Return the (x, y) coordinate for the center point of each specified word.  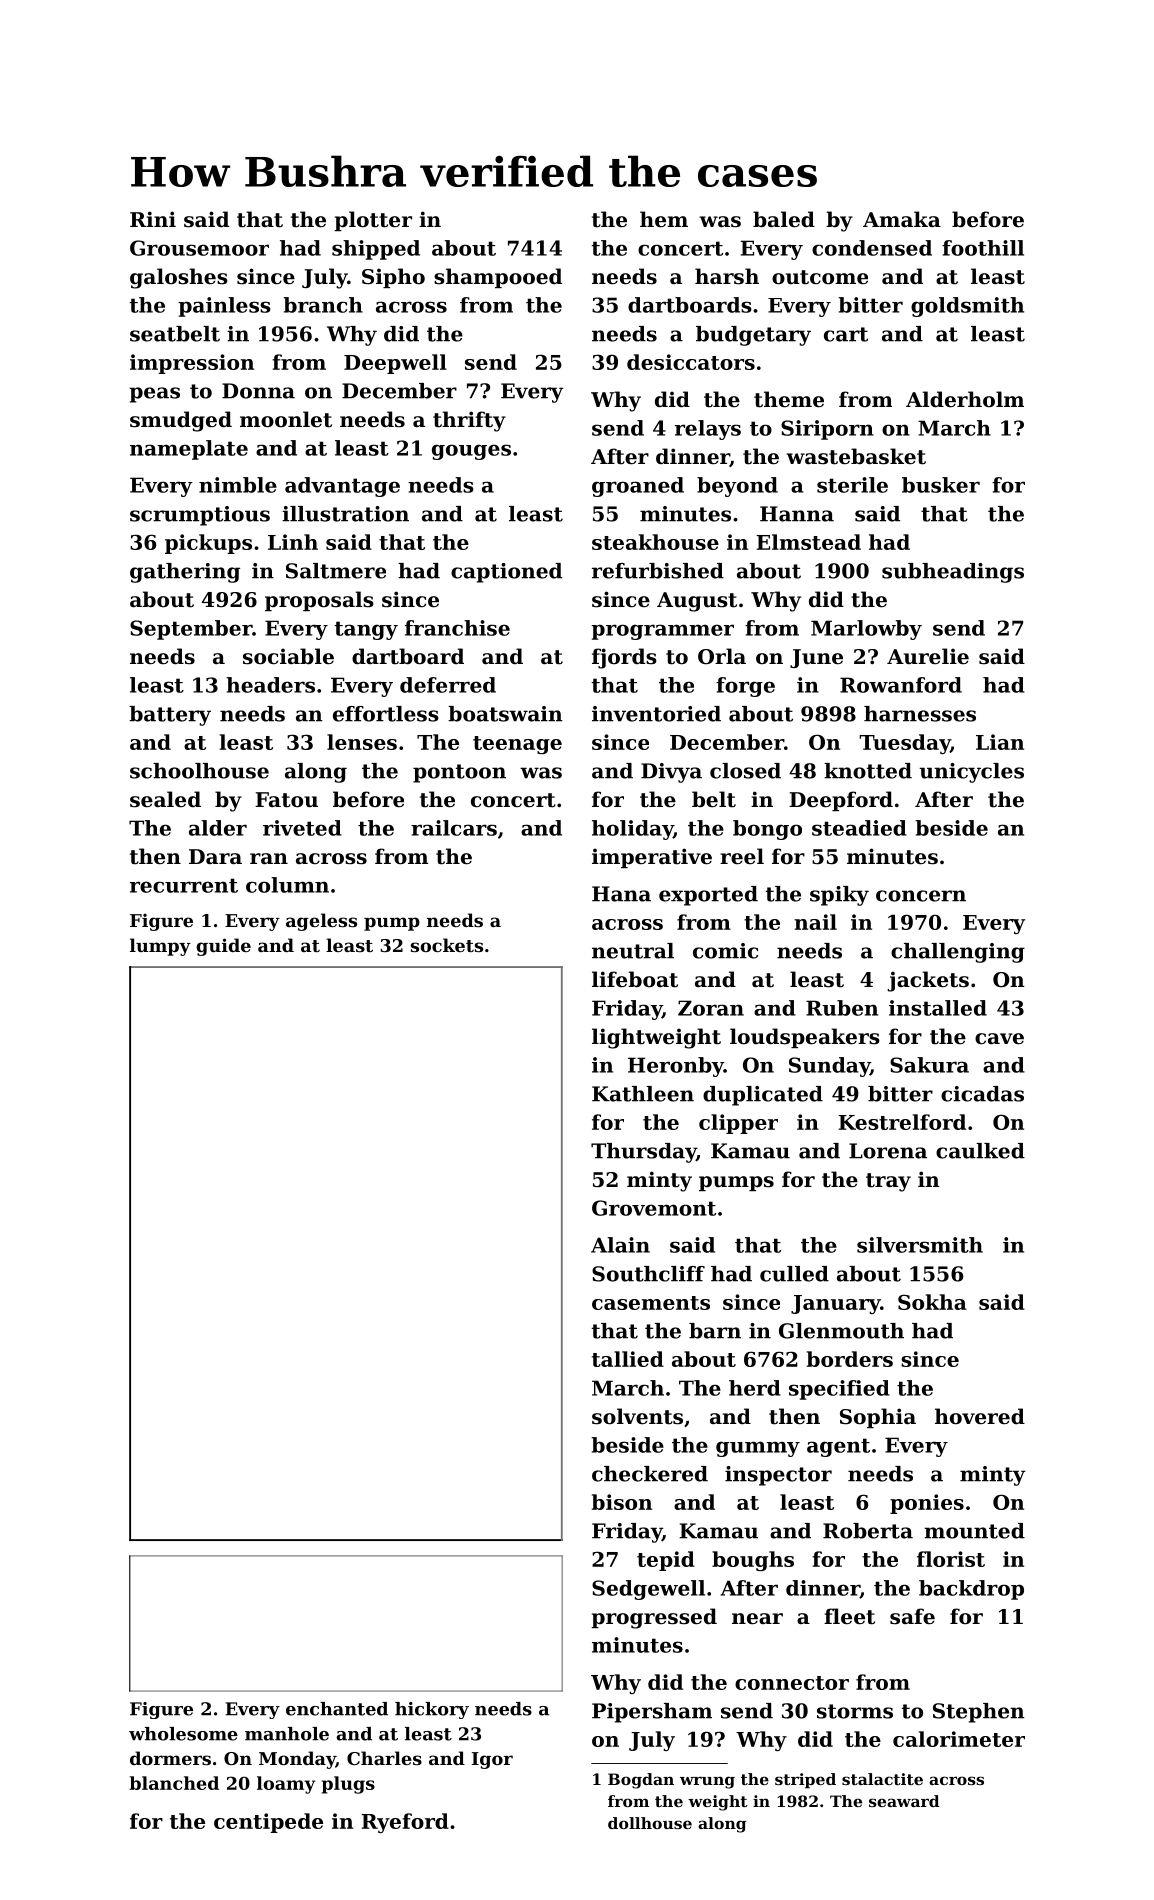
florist (951, 1559)
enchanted (337, 1709)
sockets (447, 945)
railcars (454, 828)
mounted (974, 1531)
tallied (628, 1359)
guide (223, 947)
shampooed (498, 278)
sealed (165, 799)
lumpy (160, 947)
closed (745, 771)
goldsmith (967, 307)
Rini (153, 219)
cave (999, 1039)
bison (622, 1502)
